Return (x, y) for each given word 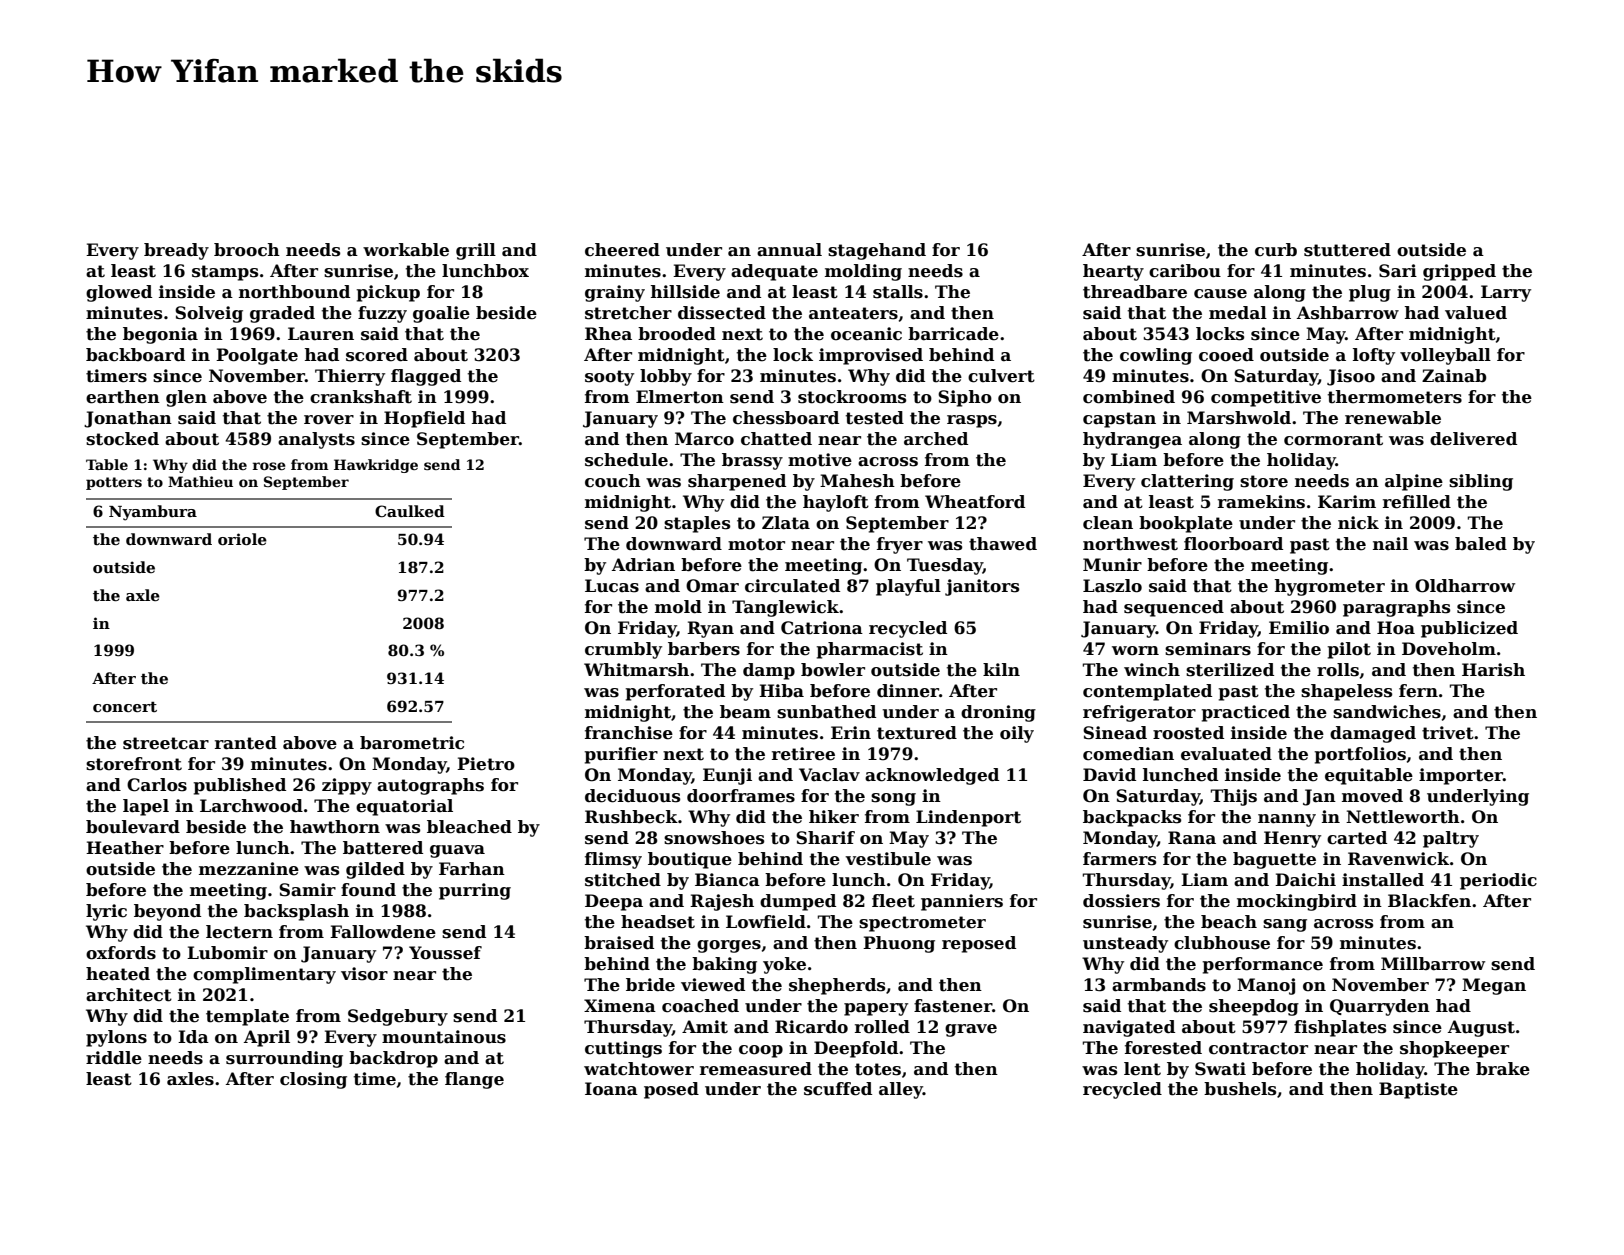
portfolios (1360, 755)
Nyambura (153, 513)
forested (1163, 1048)
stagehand (877, 251)
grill (476, 251)
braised (619, 943)
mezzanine (249, 869)
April (267, 1038)
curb (1276, 250)
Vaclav (829, 775)
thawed (1003, 544)
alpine (1414, 482)
